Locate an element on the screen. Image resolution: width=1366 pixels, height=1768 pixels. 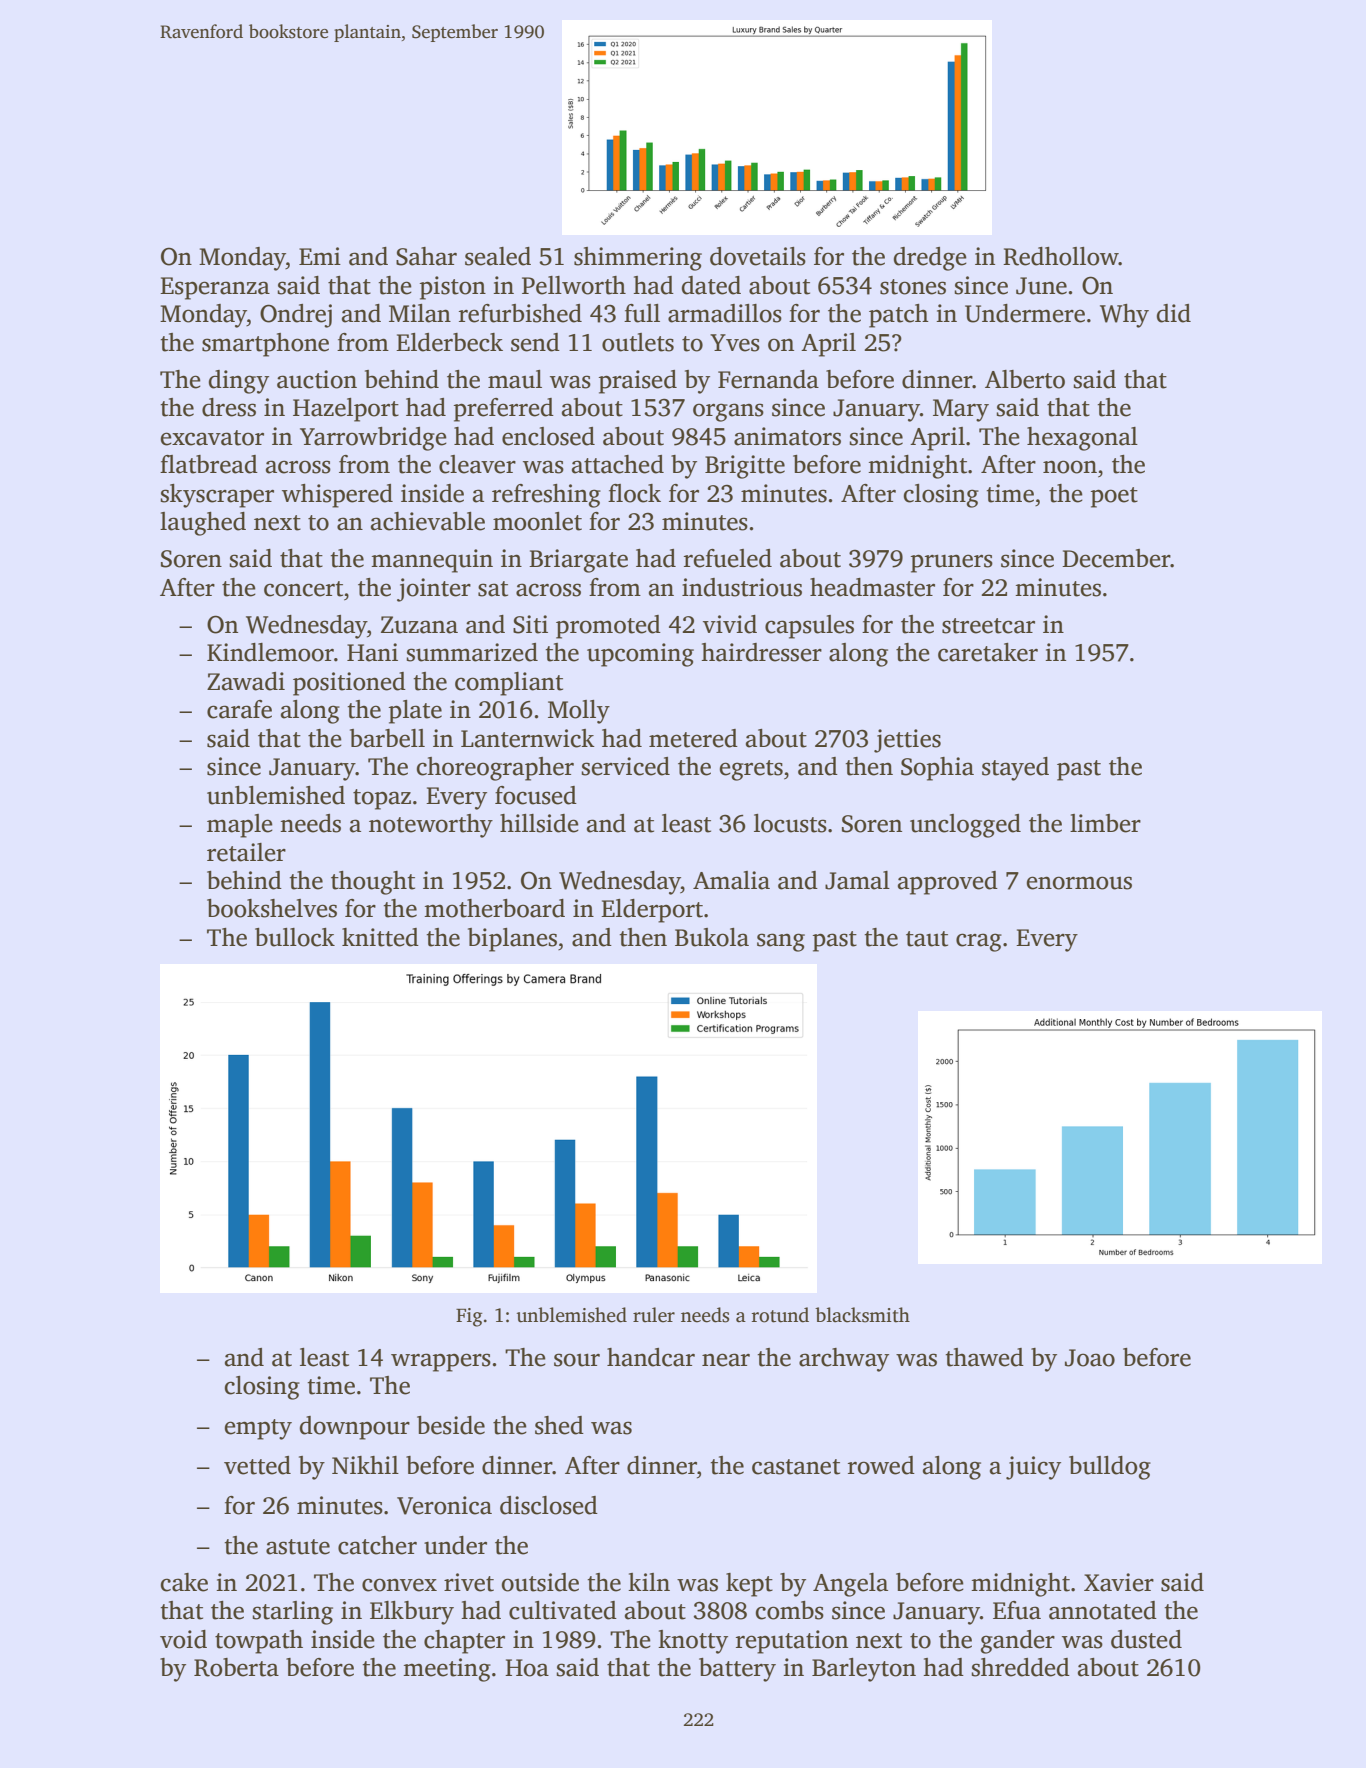
Esperanza is located at coordinates (215, 288).
